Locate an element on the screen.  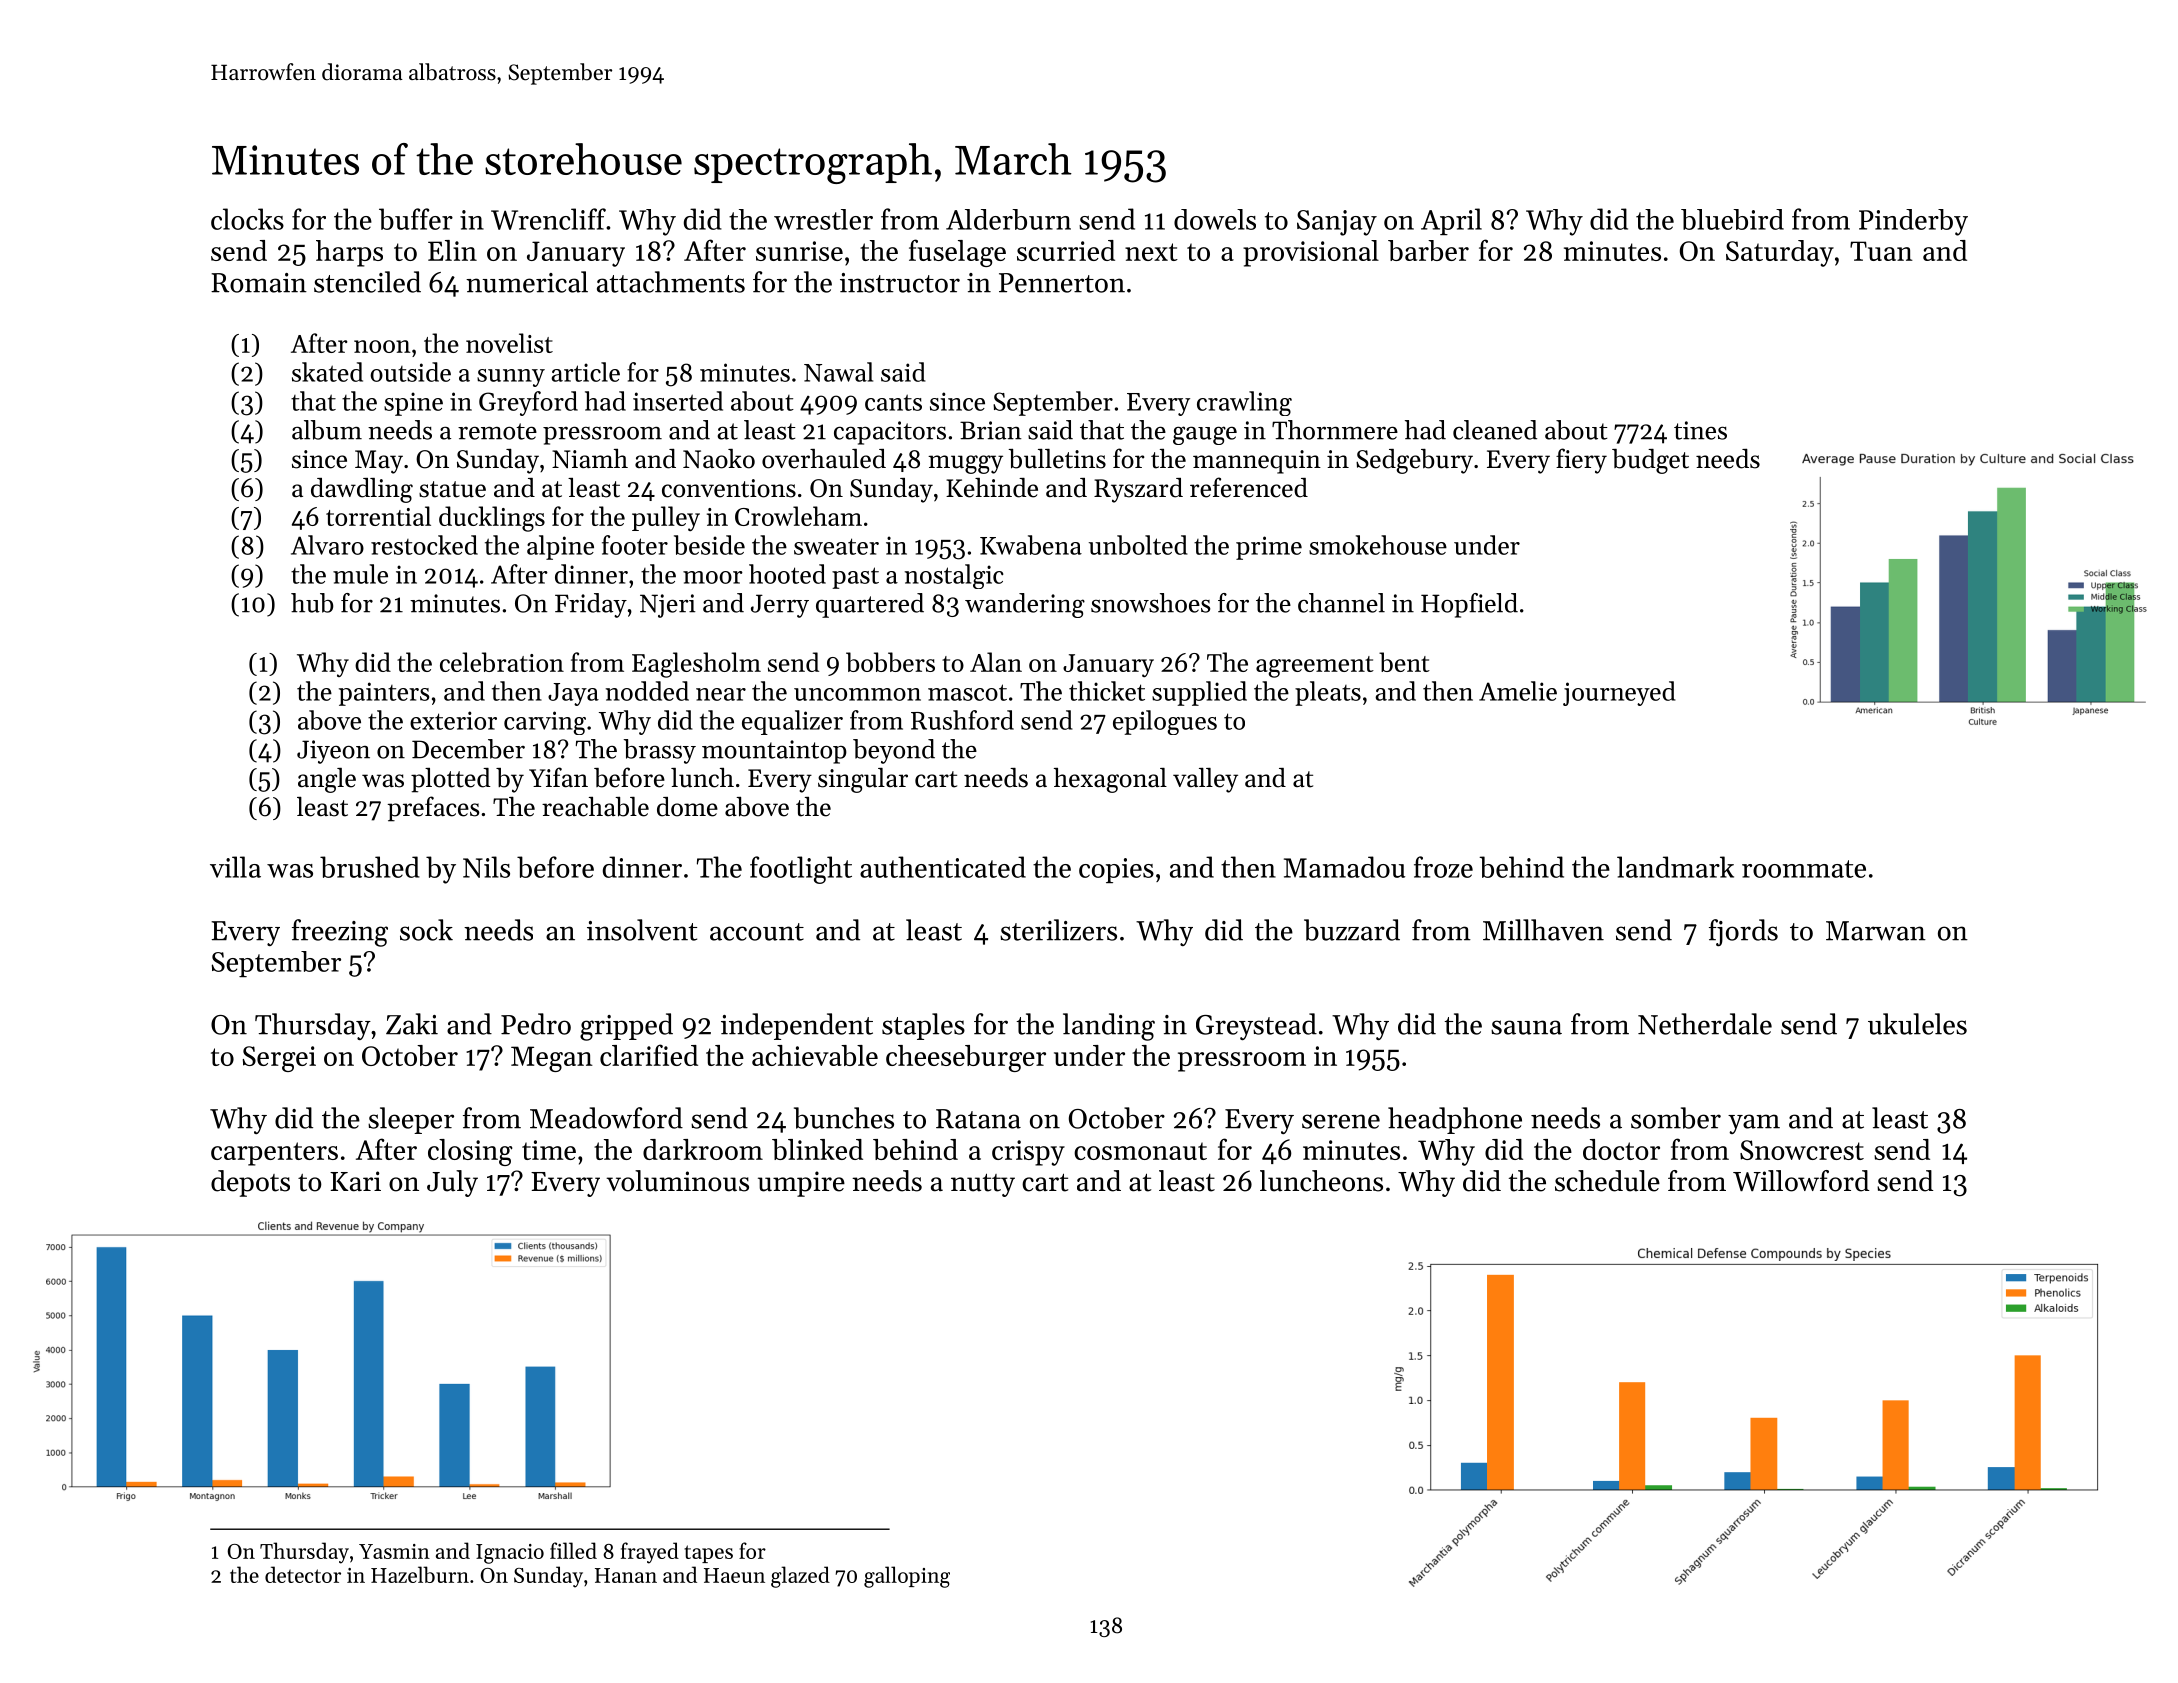
Willowford is located at coordinates (1801, 1181).
